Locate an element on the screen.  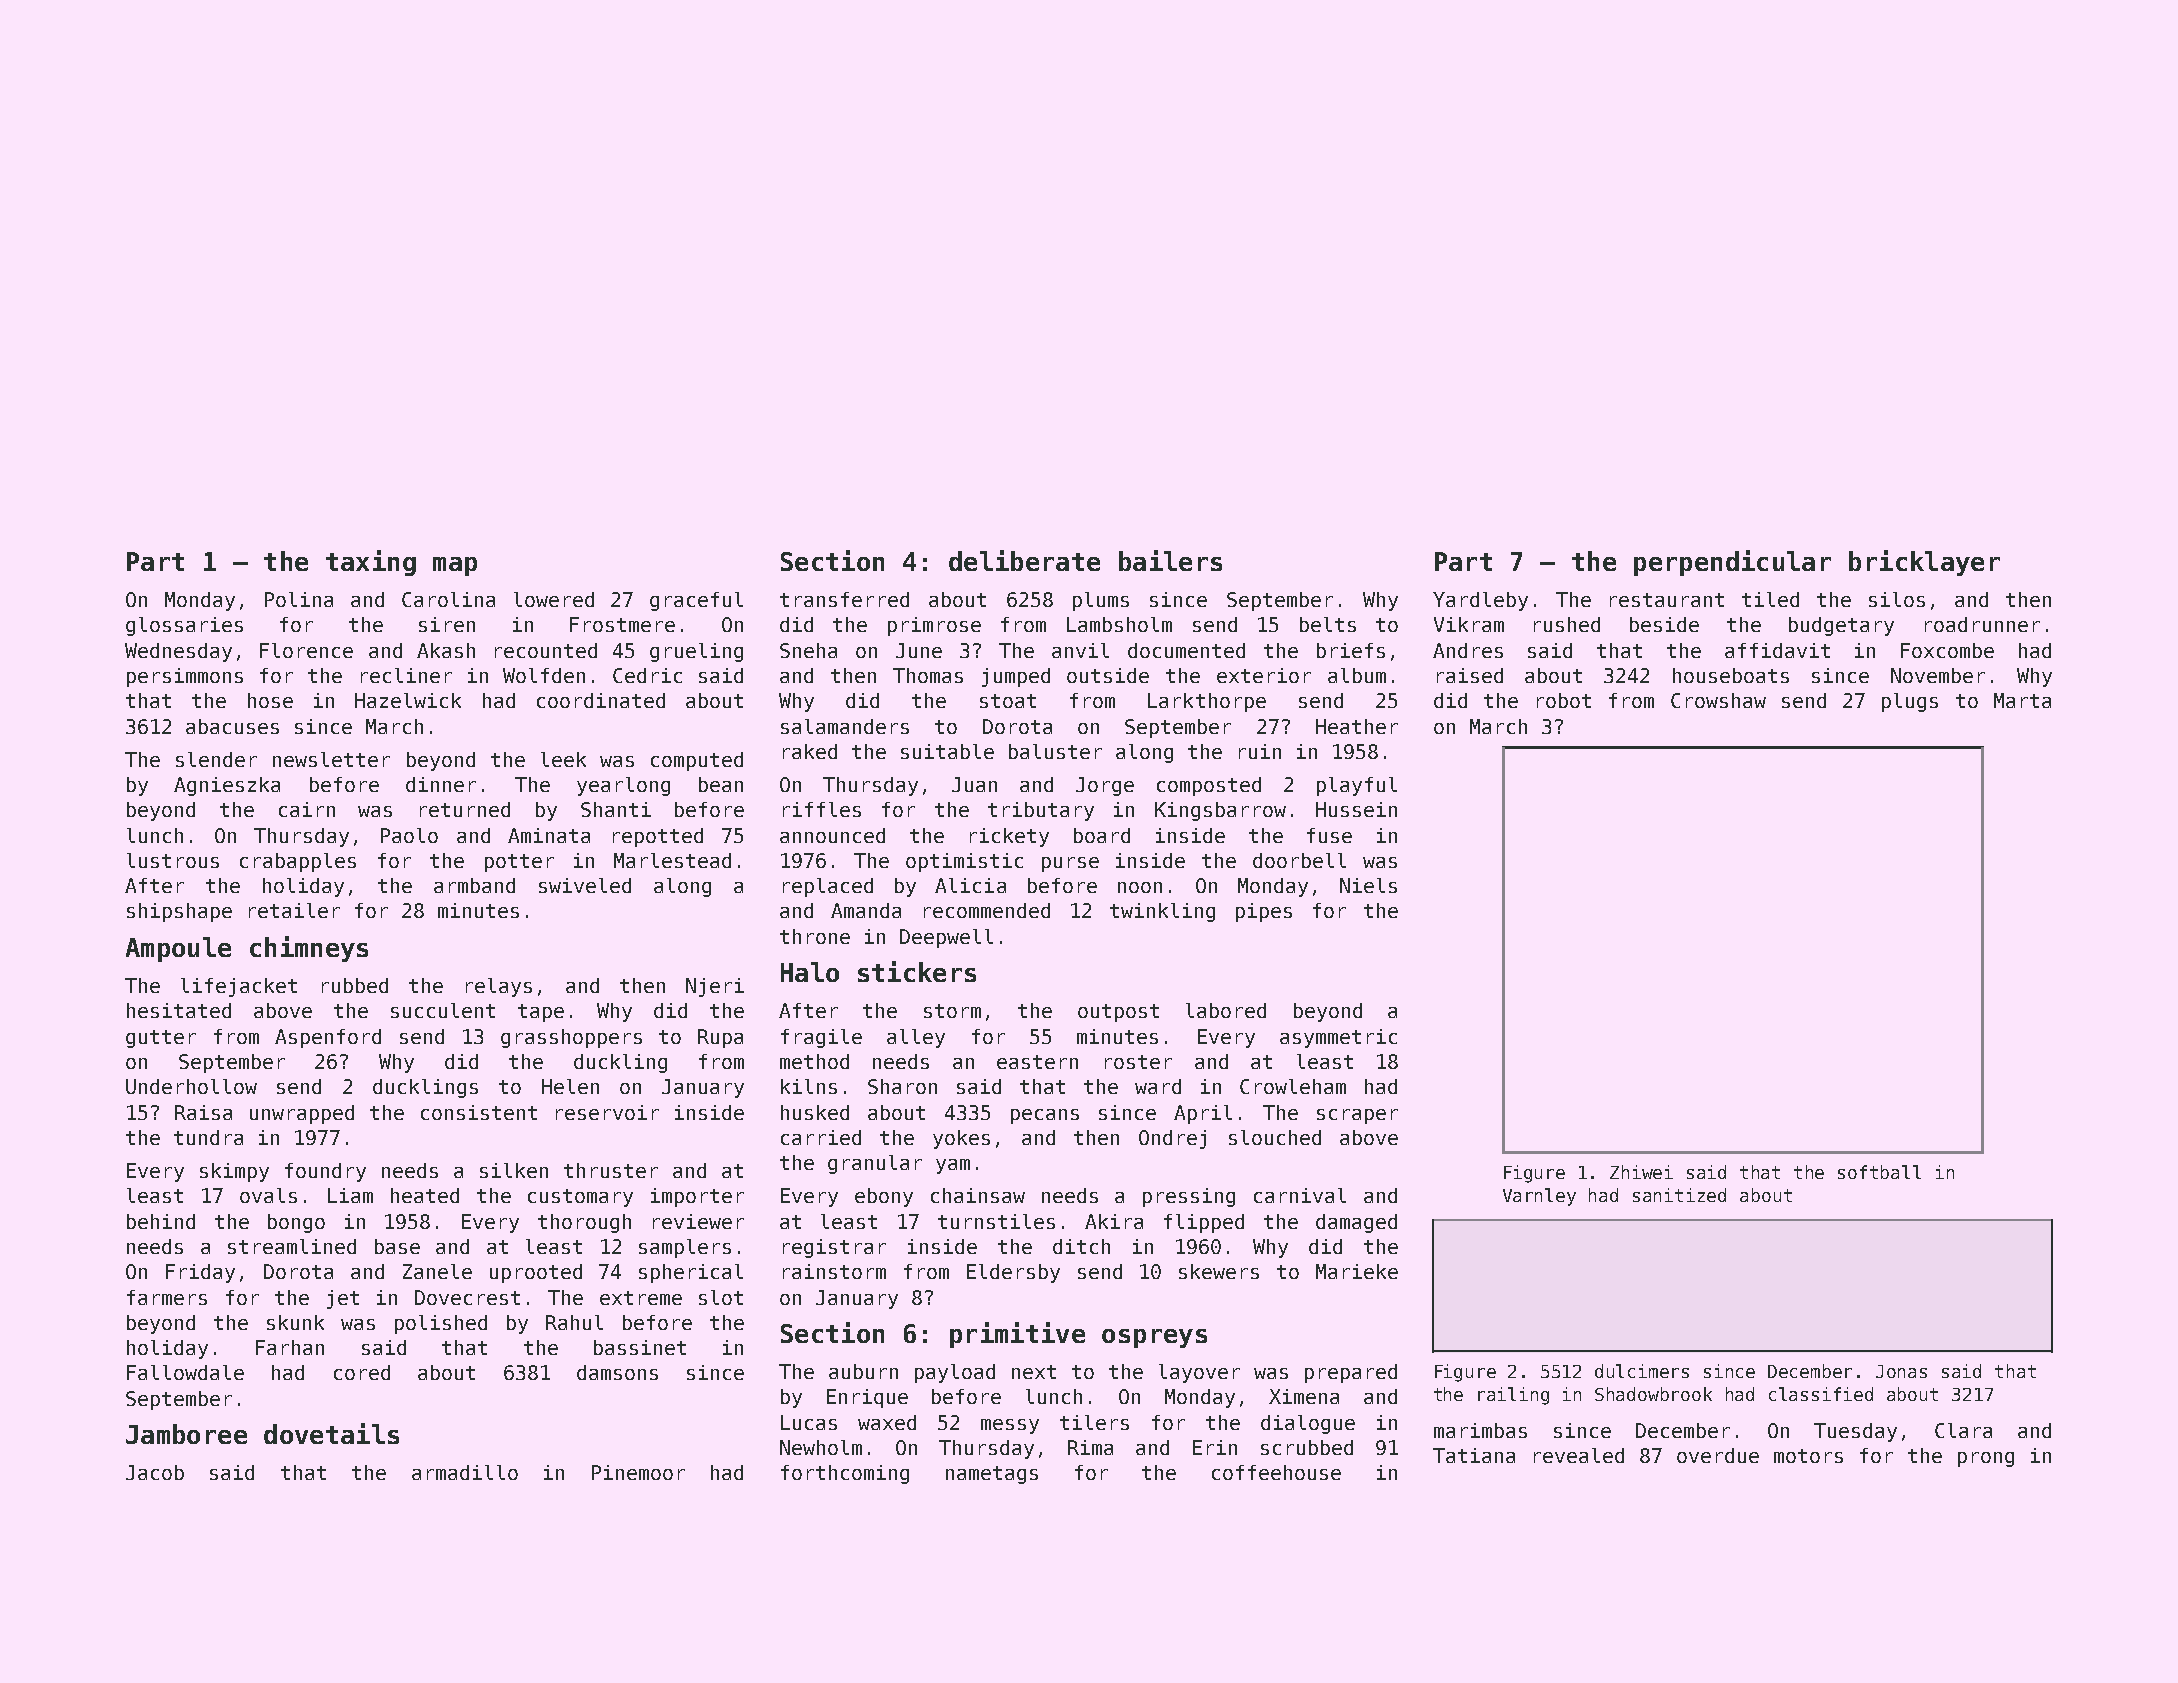
Florence is located at coordinates (306, 650).
